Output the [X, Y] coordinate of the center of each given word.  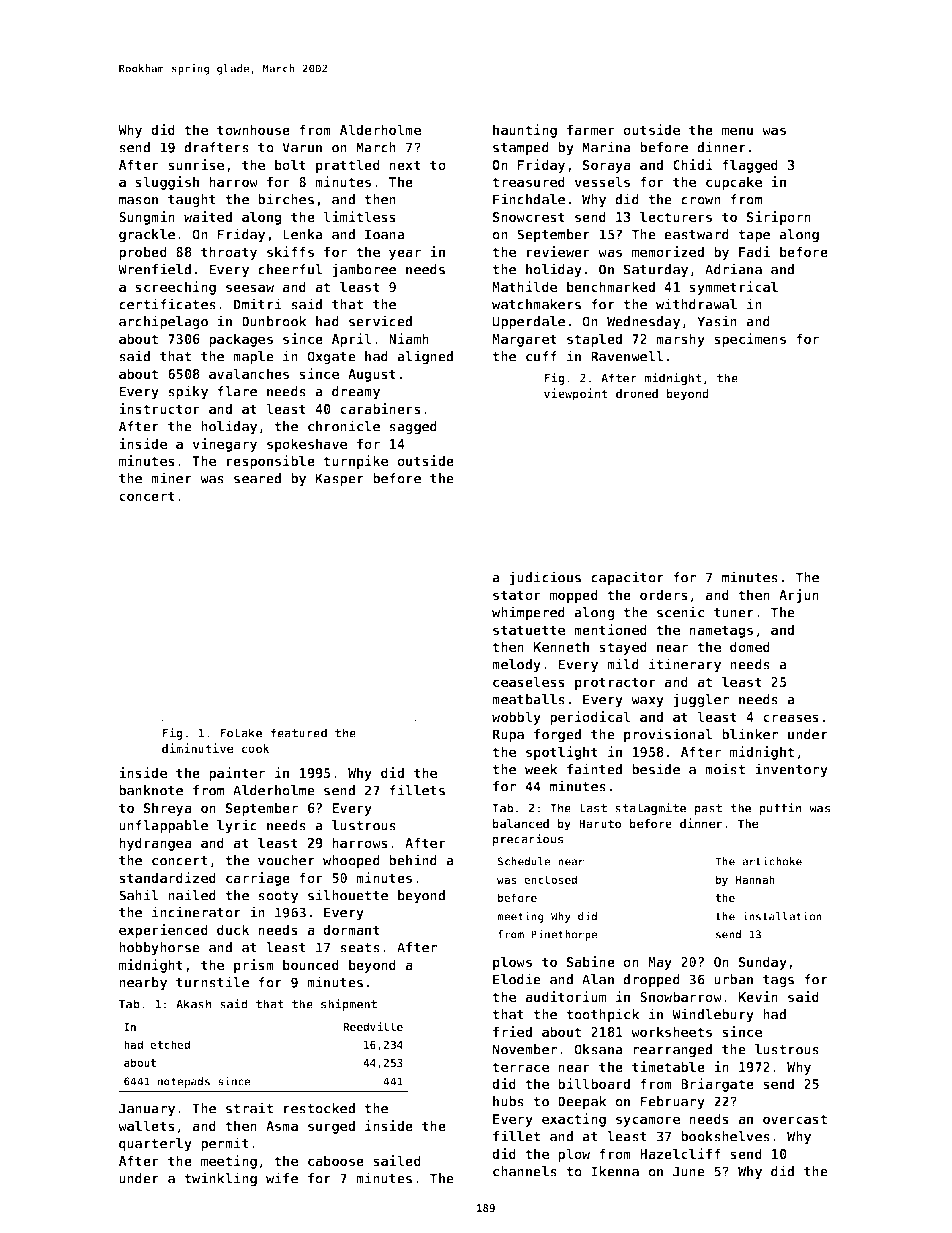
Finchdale [529, 199]
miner [171, 478]
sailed [397, 1160]
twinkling [220, 1179]
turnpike [355, 462]
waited [208, 216]
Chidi [693, 164]
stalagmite [650, 808]
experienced [163, 931]
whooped [351, 862]
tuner [734, 613]
